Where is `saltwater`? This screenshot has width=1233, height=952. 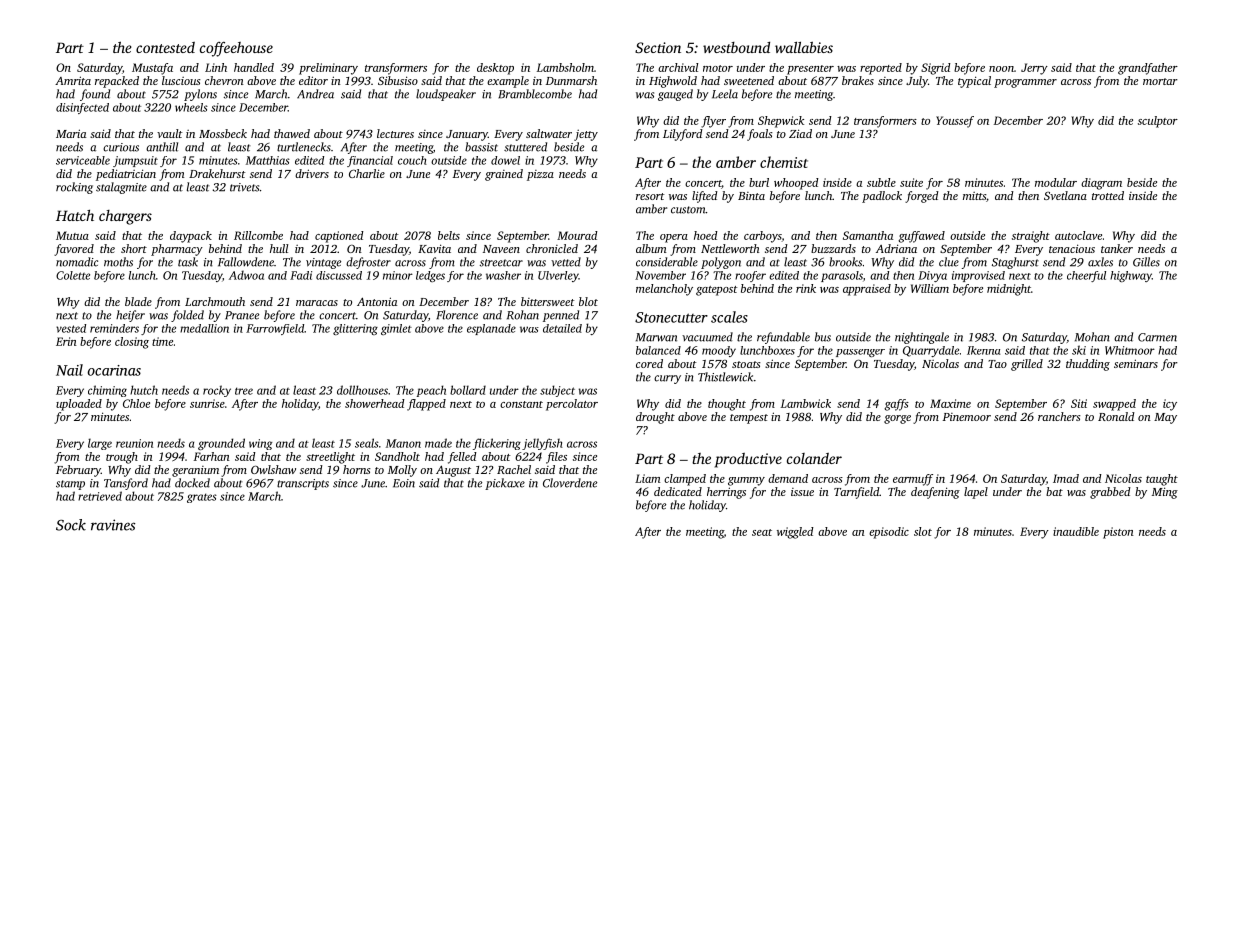
saltwater is located at coordinates (549, 133).
